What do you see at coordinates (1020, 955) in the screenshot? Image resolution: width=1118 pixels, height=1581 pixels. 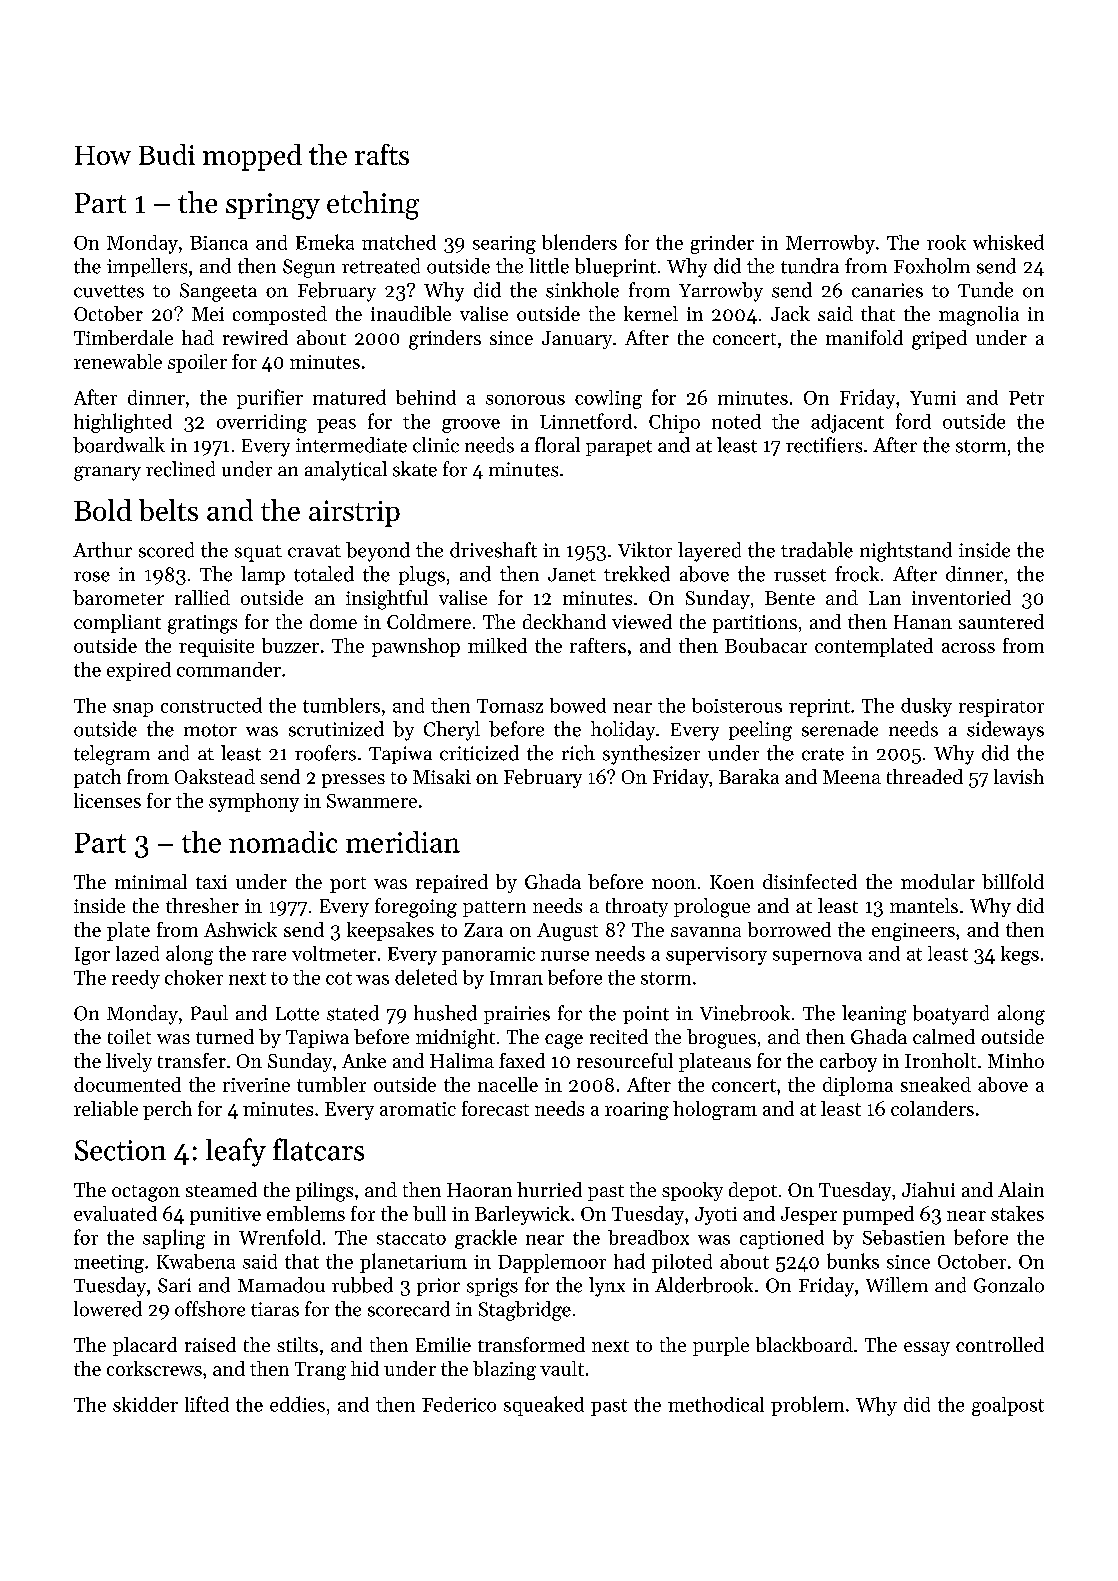 I see `kegs` at bounding box center [1020, 955].
